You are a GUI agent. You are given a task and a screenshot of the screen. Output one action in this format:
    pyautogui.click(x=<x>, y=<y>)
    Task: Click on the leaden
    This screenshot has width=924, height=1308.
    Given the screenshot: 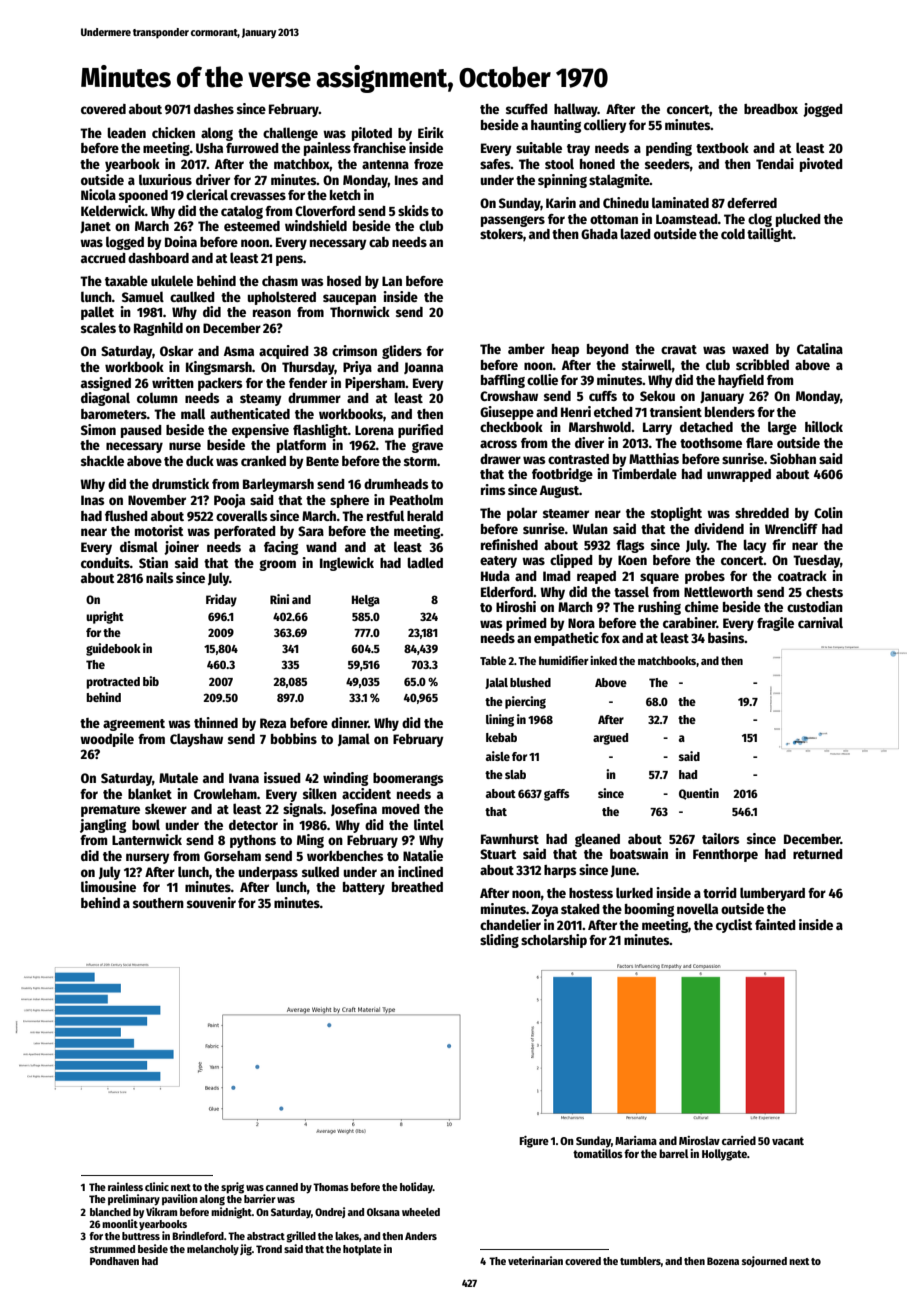 What is the action you would take?
    pyautogui.click(x=126, y=132)
